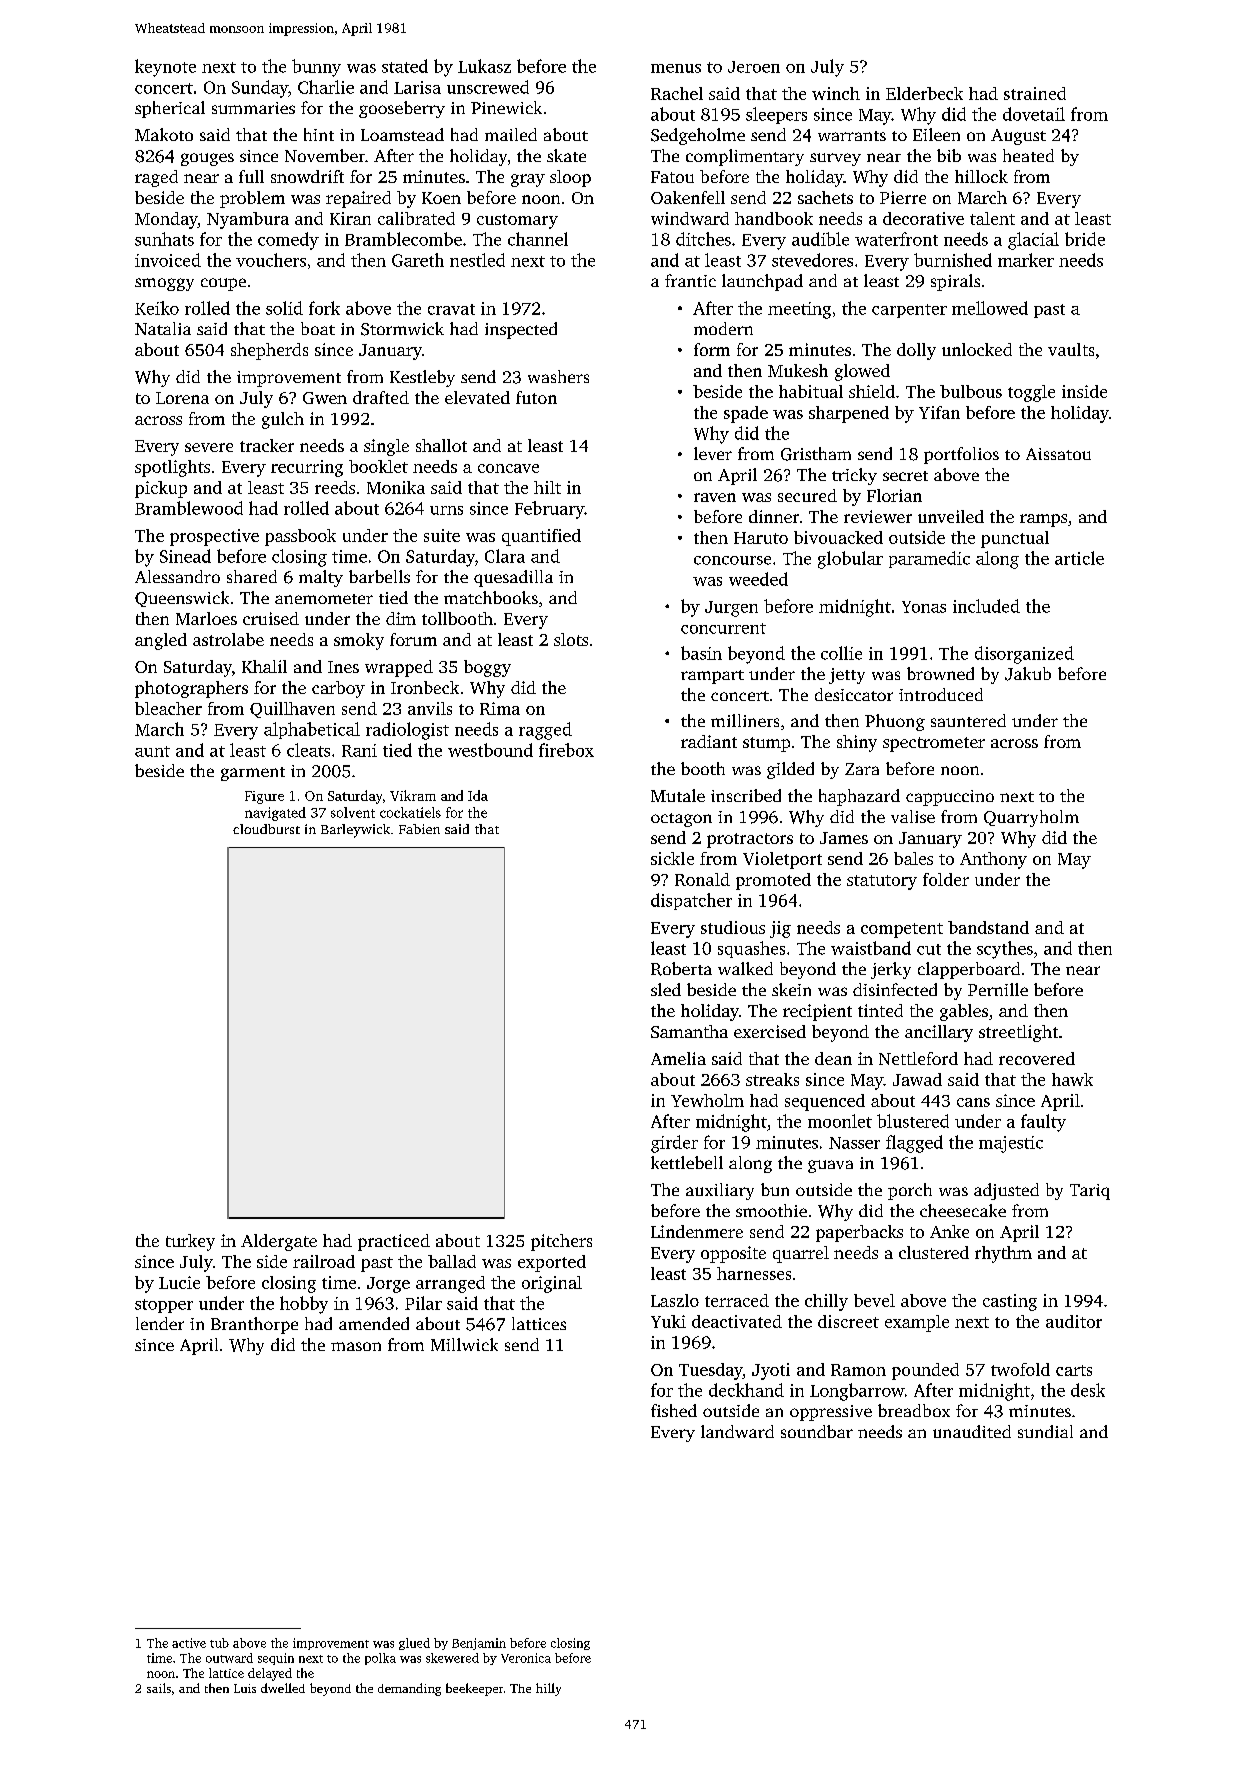 The width and height of the screenshot is (1248, 1765). Describe the element at coordinates (895, 989) in the screenshot. I see `disinfected` at that location.
